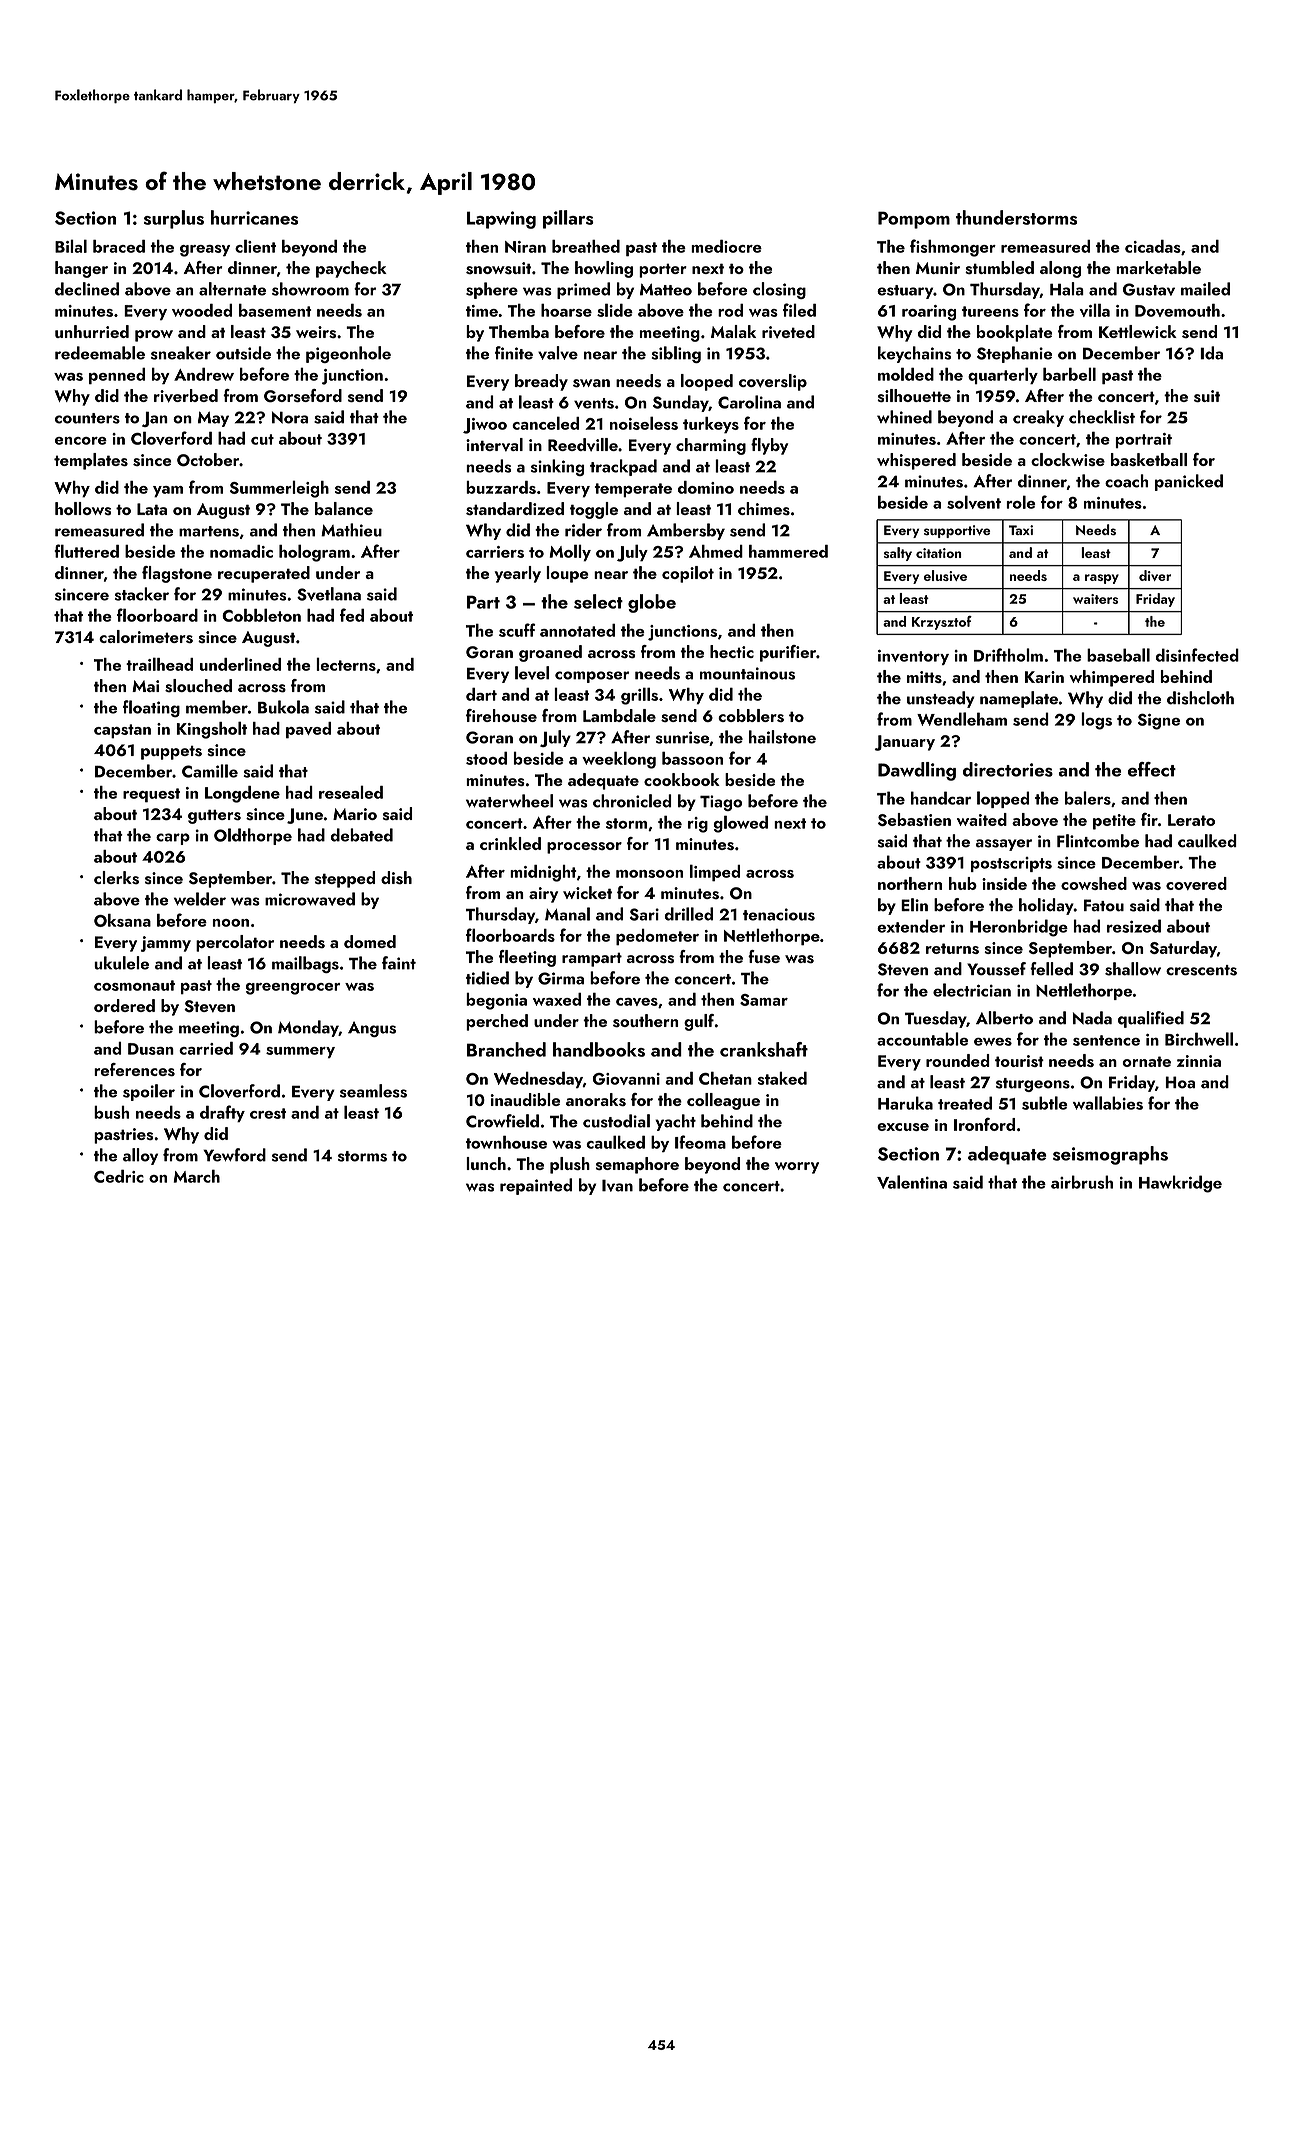 This screenshot has width=1295, height=2134. Describe the element at coordinates (751, 715) in the screenshot. I see `cobblers` at that location.
